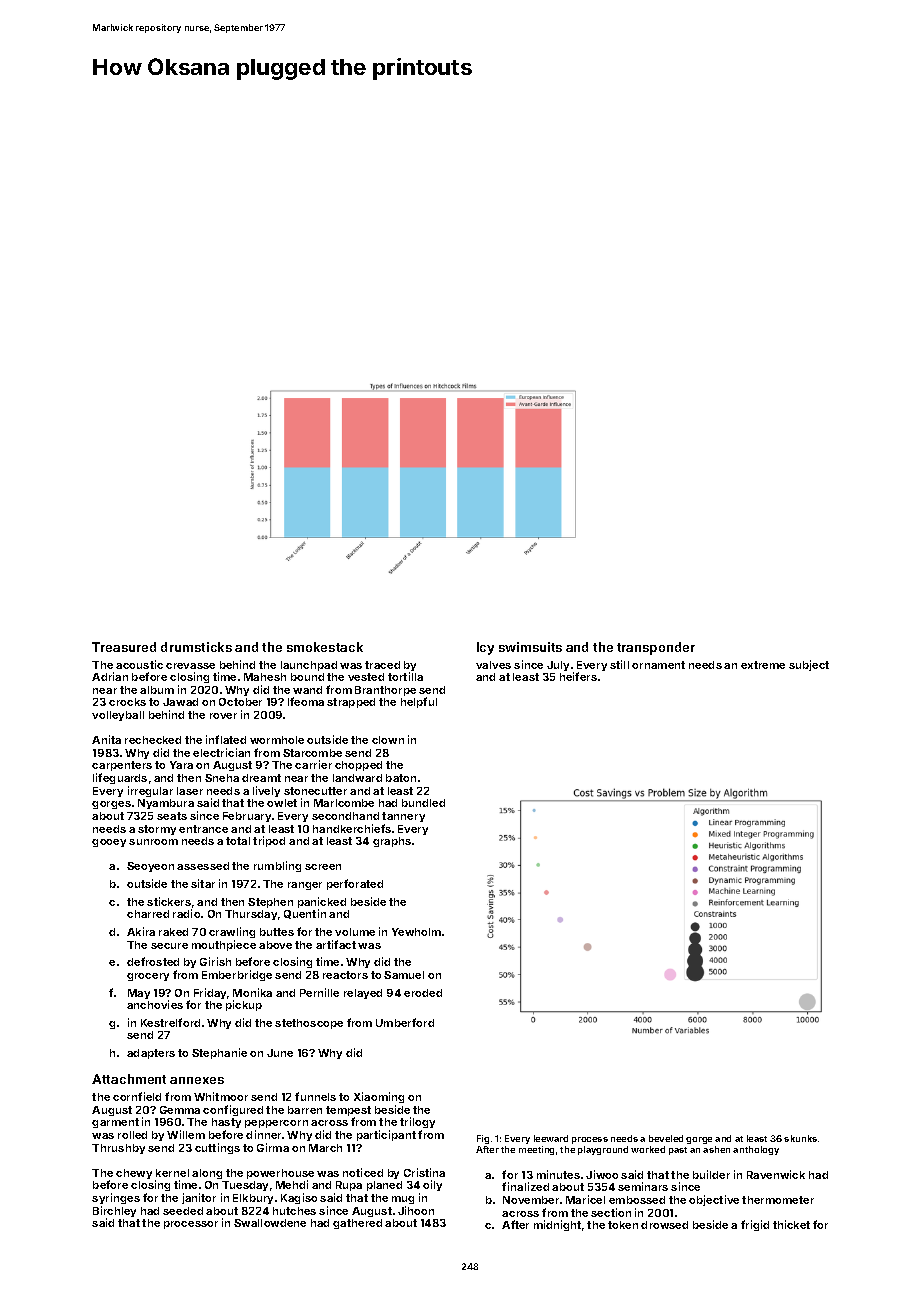 The height and width of the screenshot is (1308, 924). I want to click on Yewholm, so click(416, 932).
